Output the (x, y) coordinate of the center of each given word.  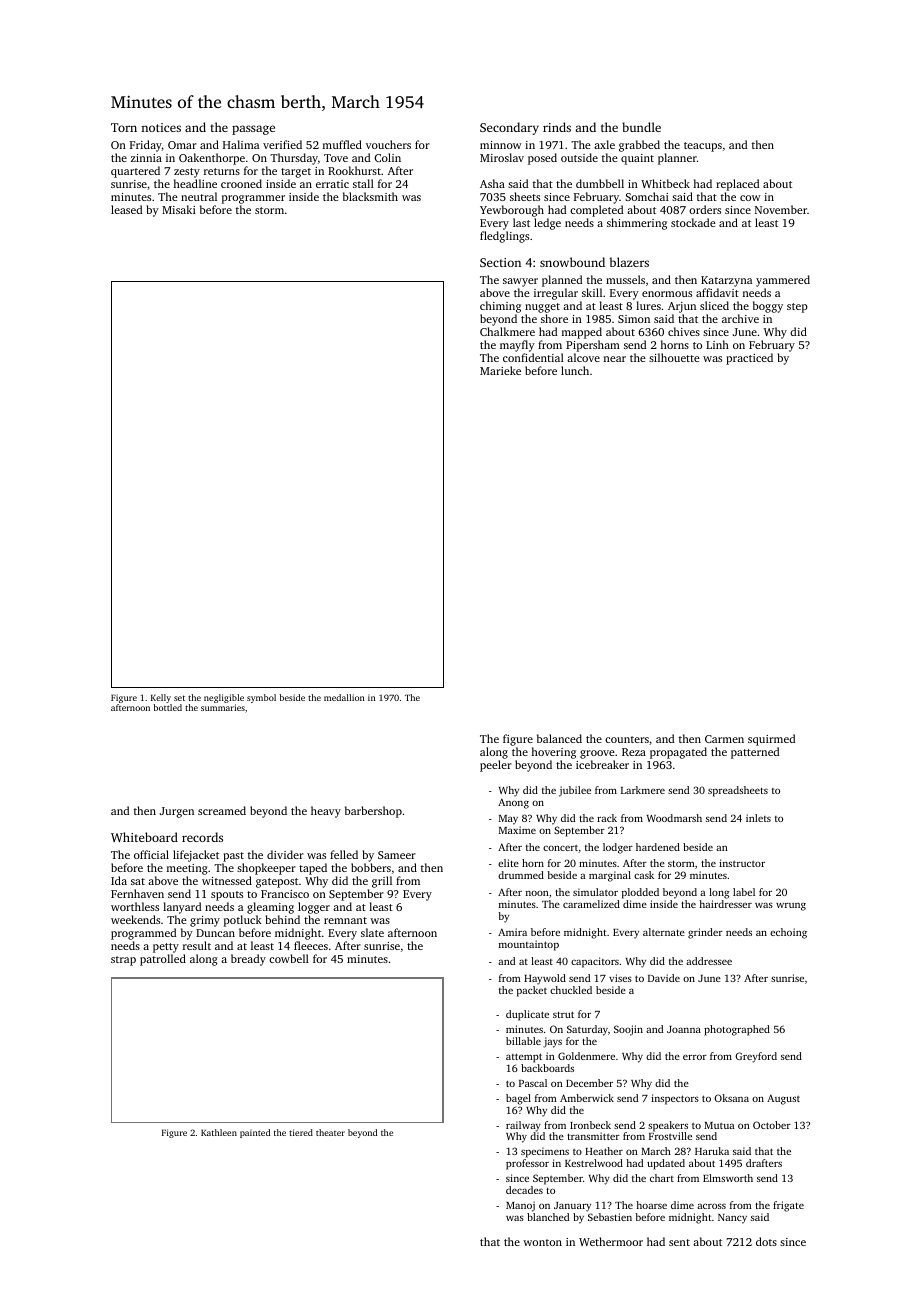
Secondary (509, 128)
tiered (301, 1132)
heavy (326, 812)
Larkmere (643, 790)
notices (161, 127)
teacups (703, 147)
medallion (344, 697)
